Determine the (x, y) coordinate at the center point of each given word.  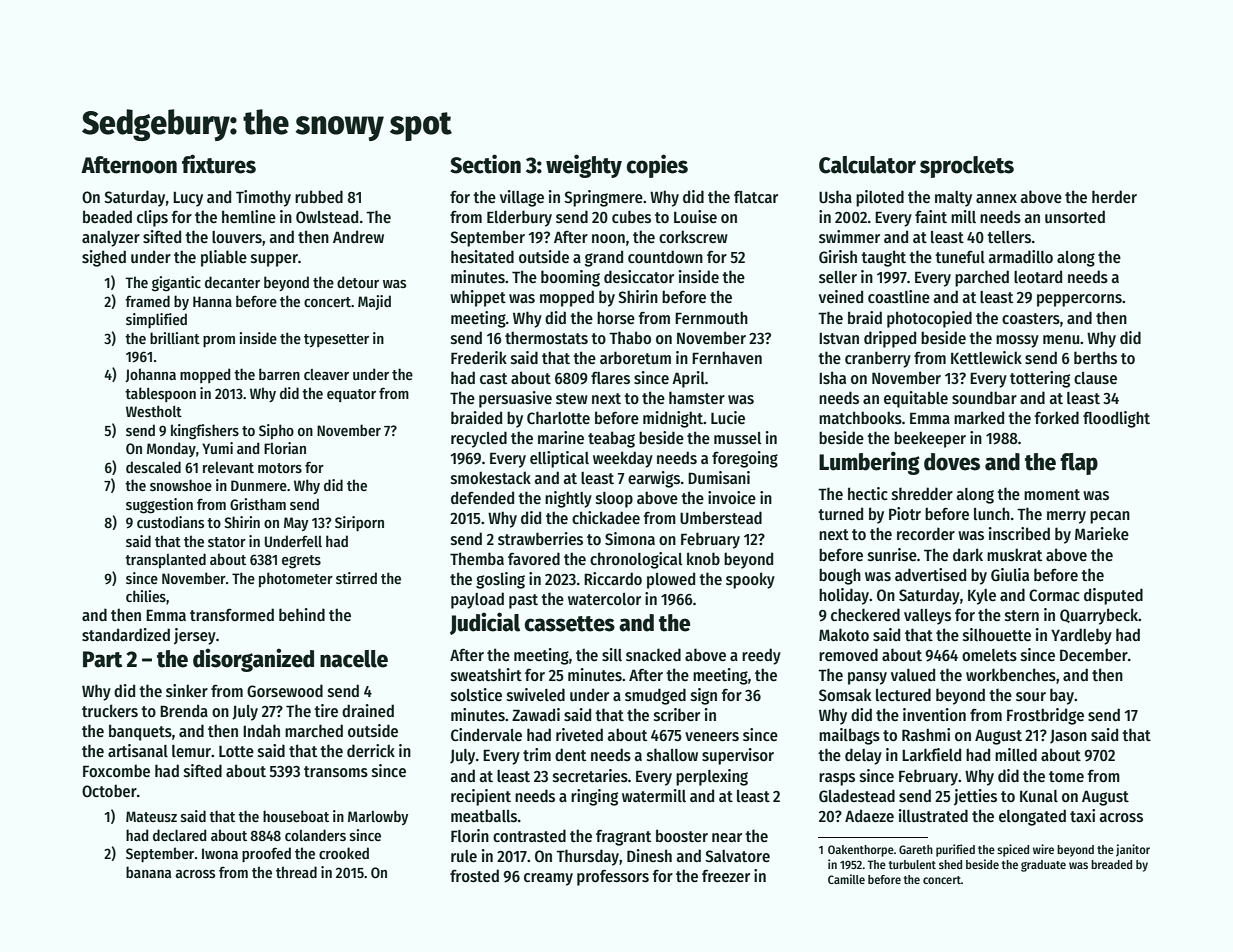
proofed (266, 854)
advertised (930, 575)
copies (657, 166)
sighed (104, 258)
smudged (655, 696)
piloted (880, 198)
